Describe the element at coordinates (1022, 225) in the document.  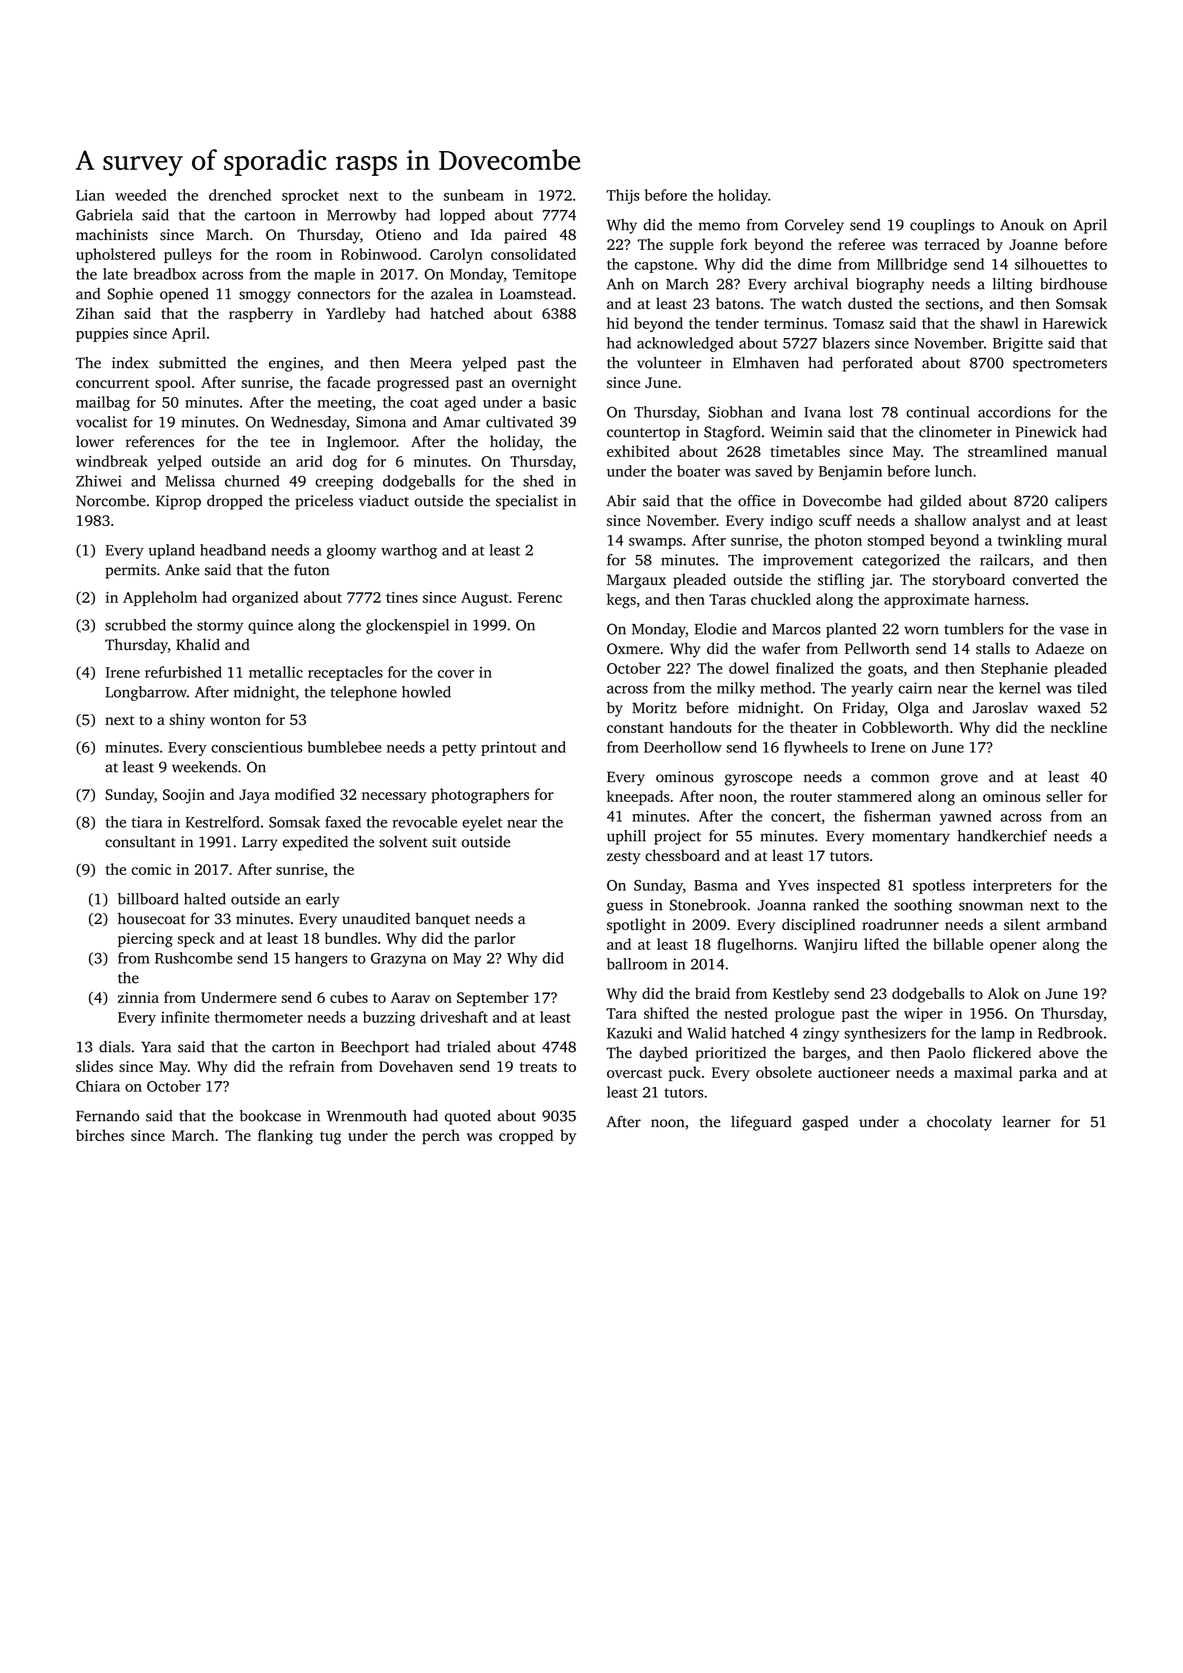
I see `Anouk` at that location.
